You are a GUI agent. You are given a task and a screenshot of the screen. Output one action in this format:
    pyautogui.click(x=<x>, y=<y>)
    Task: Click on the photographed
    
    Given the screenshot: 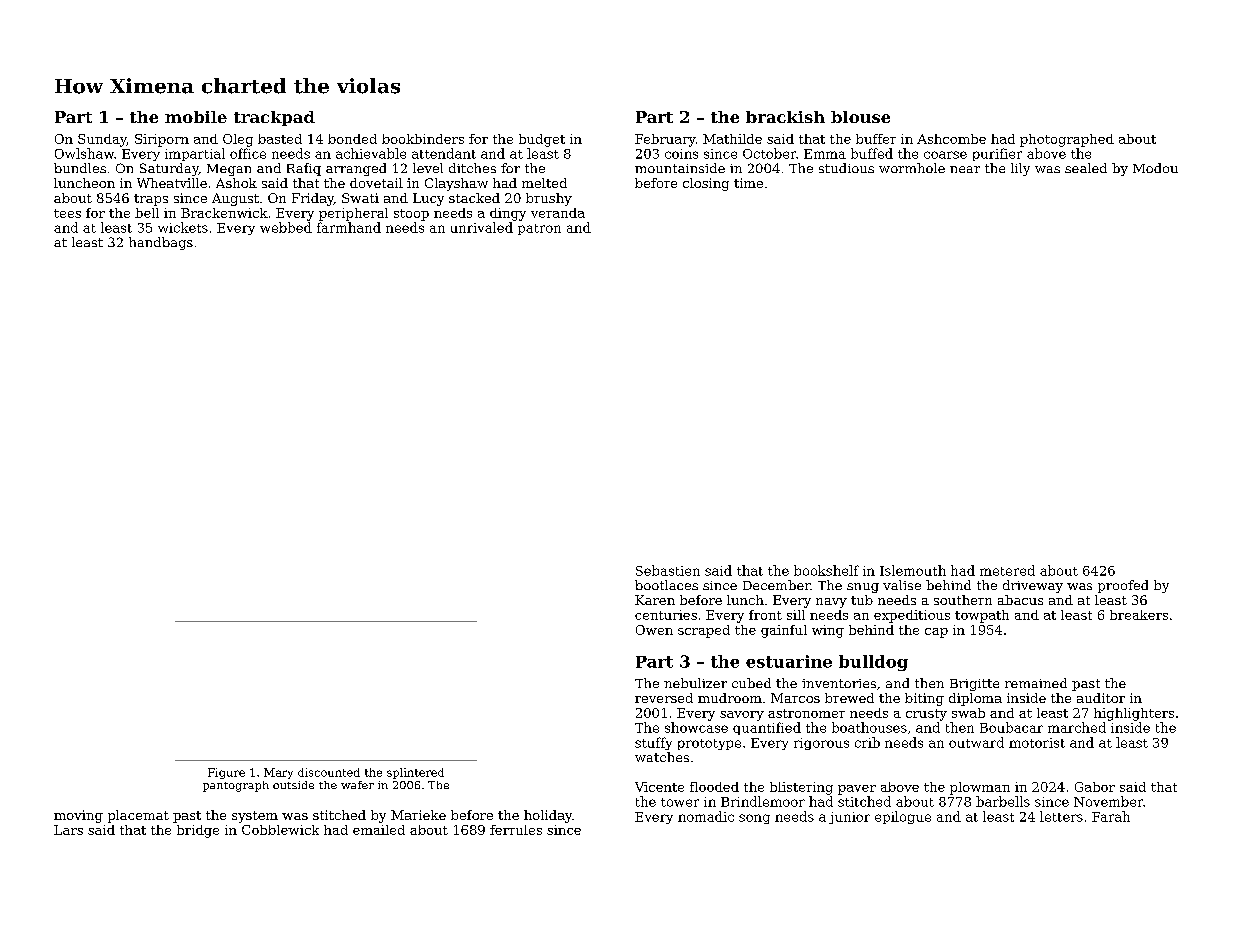 What is the action you would take?
    pyautogui.click(x=1067, y=140)
